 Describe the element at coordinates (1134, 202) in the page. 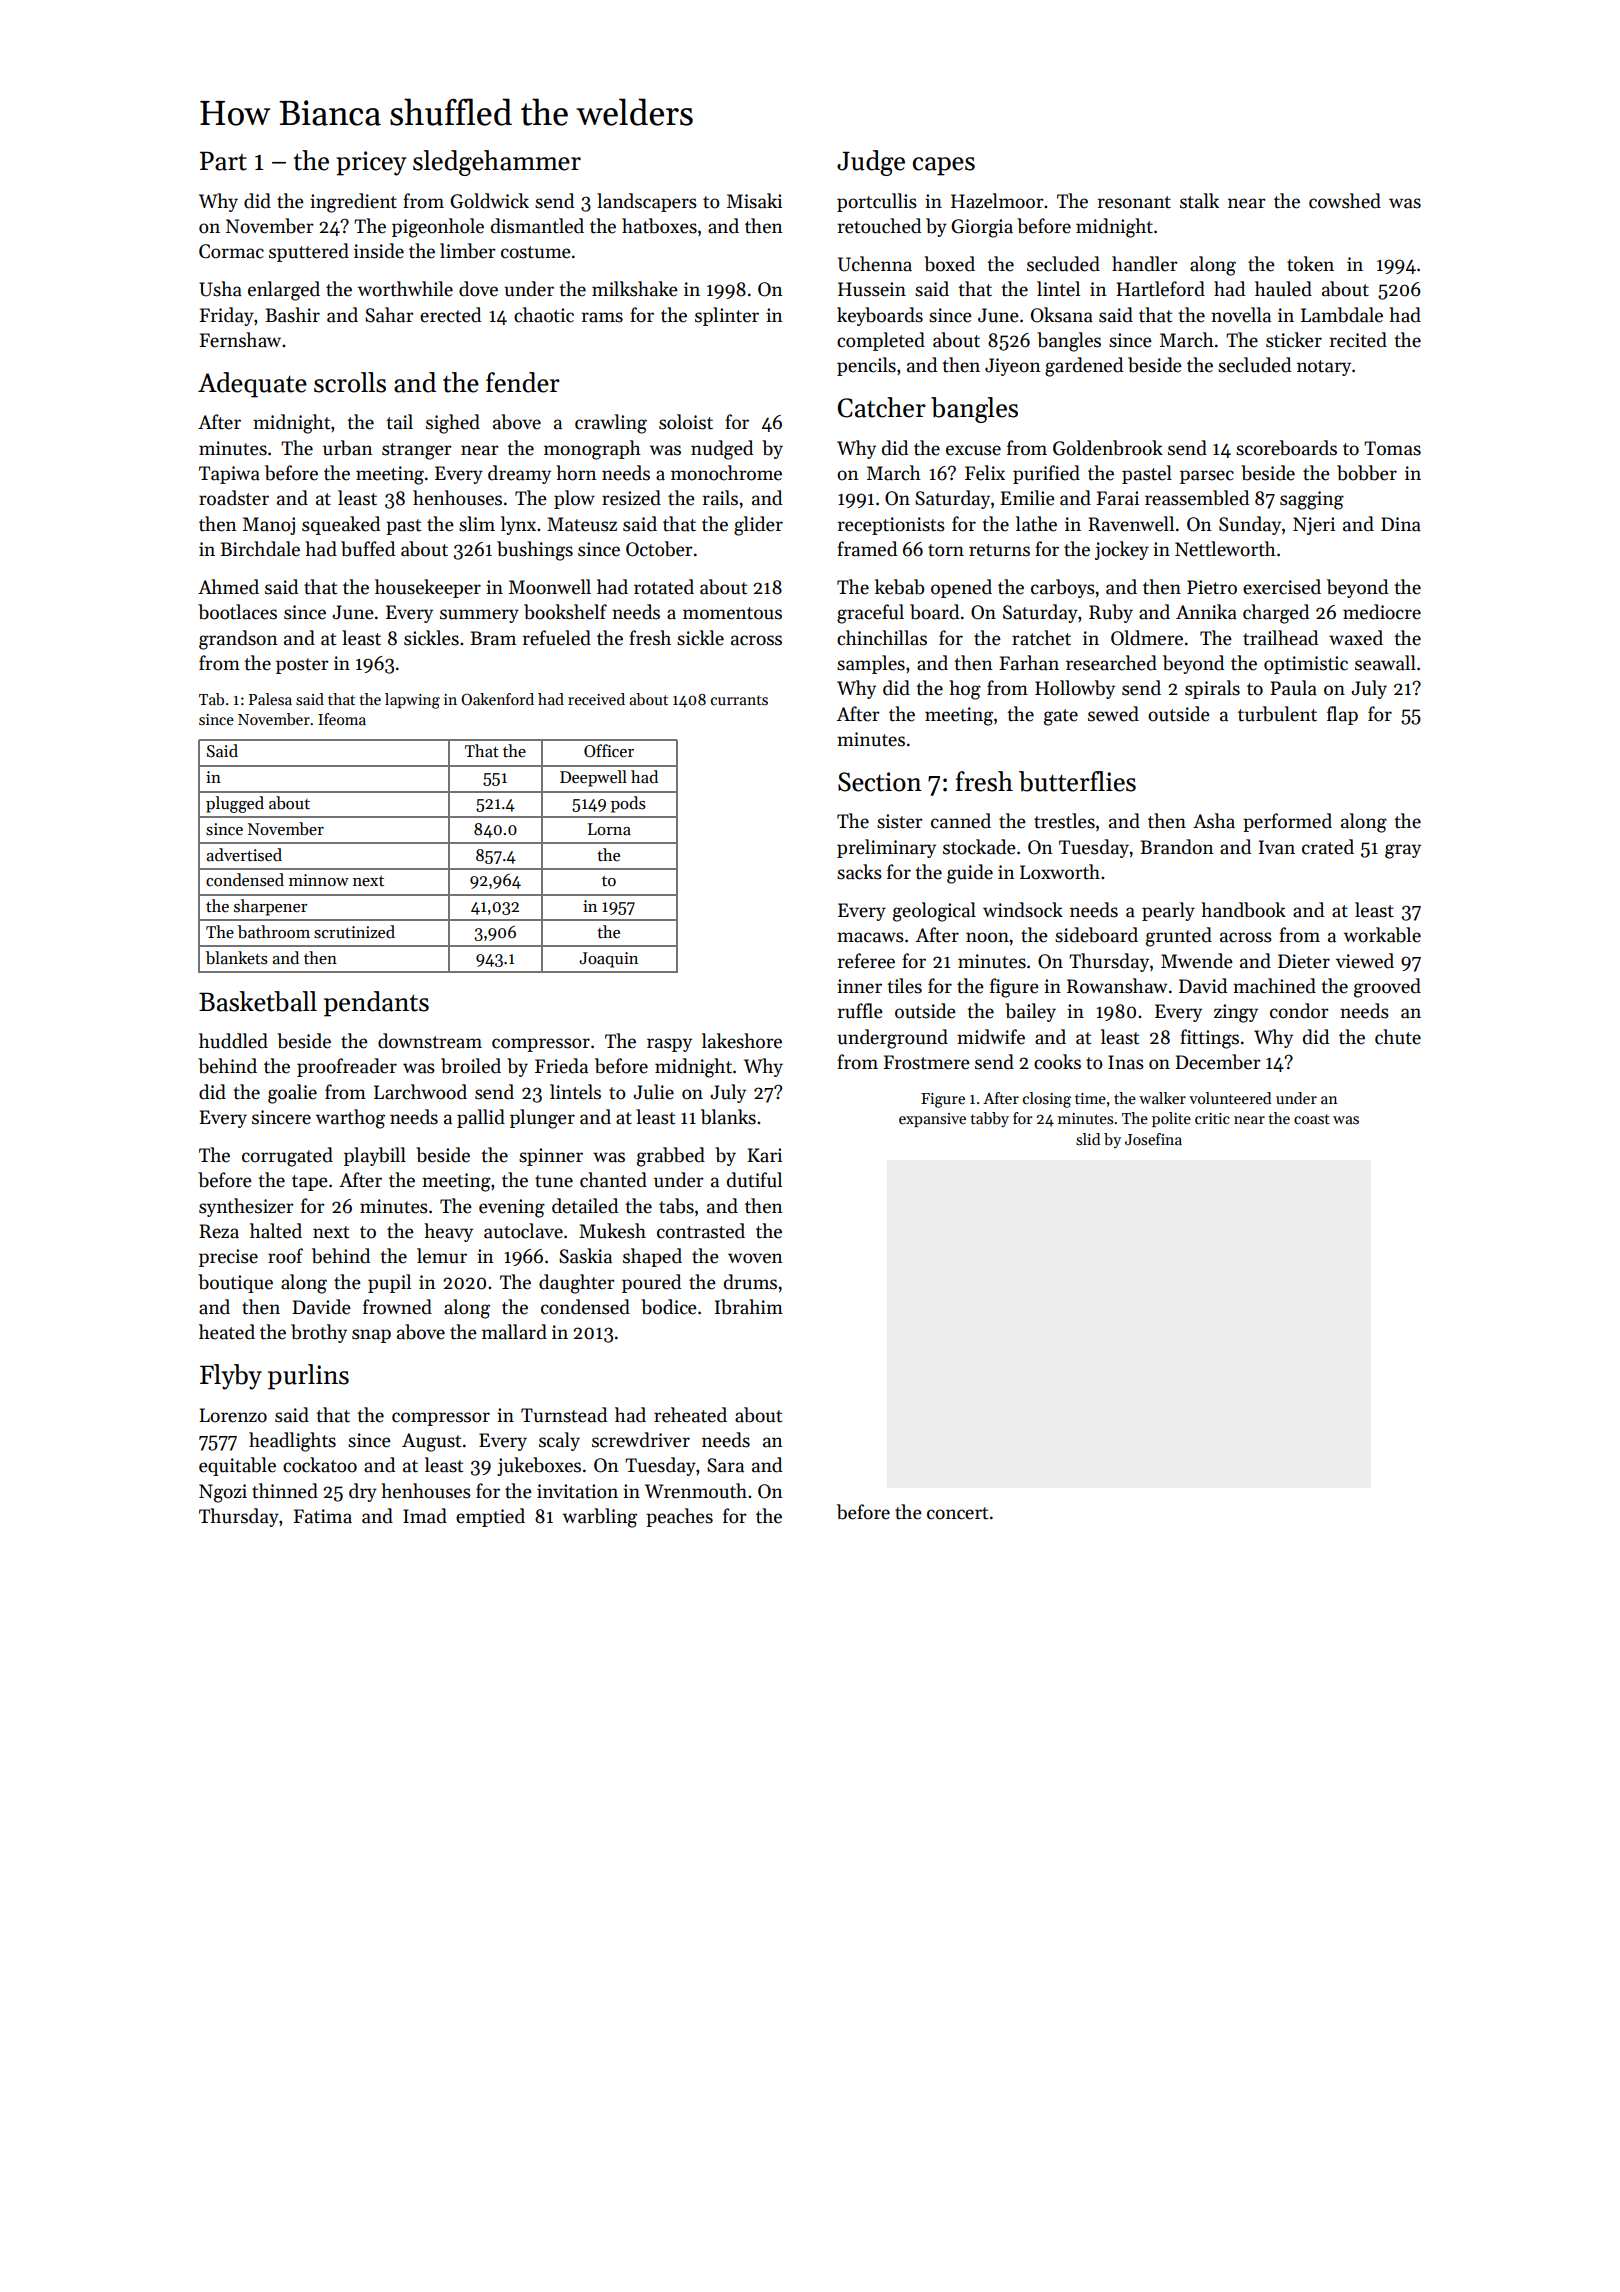

I see `resonant` at that location.
